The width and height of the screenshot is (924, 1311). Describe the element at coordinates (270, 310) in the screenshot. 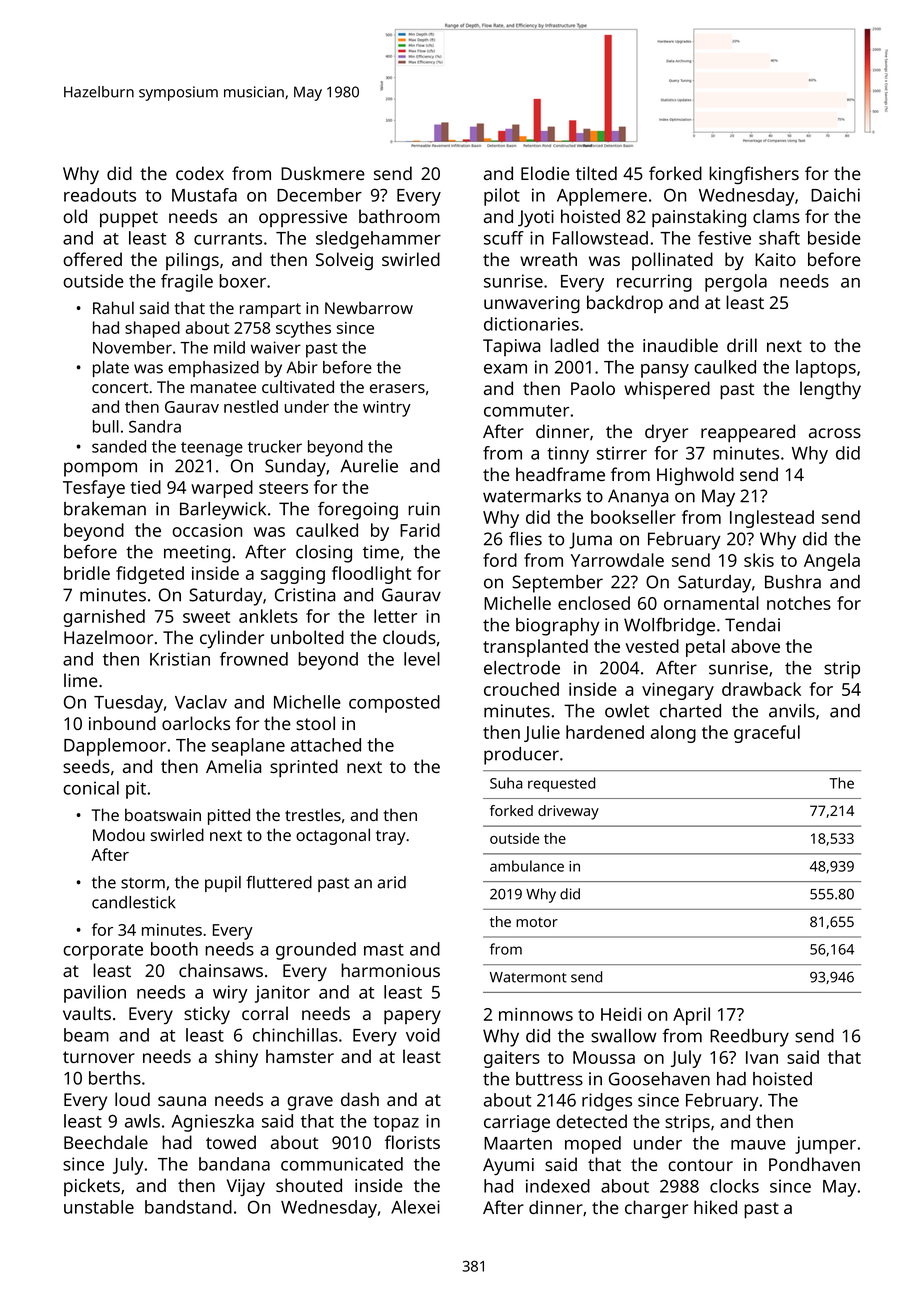

I see `rampart` at that location.
